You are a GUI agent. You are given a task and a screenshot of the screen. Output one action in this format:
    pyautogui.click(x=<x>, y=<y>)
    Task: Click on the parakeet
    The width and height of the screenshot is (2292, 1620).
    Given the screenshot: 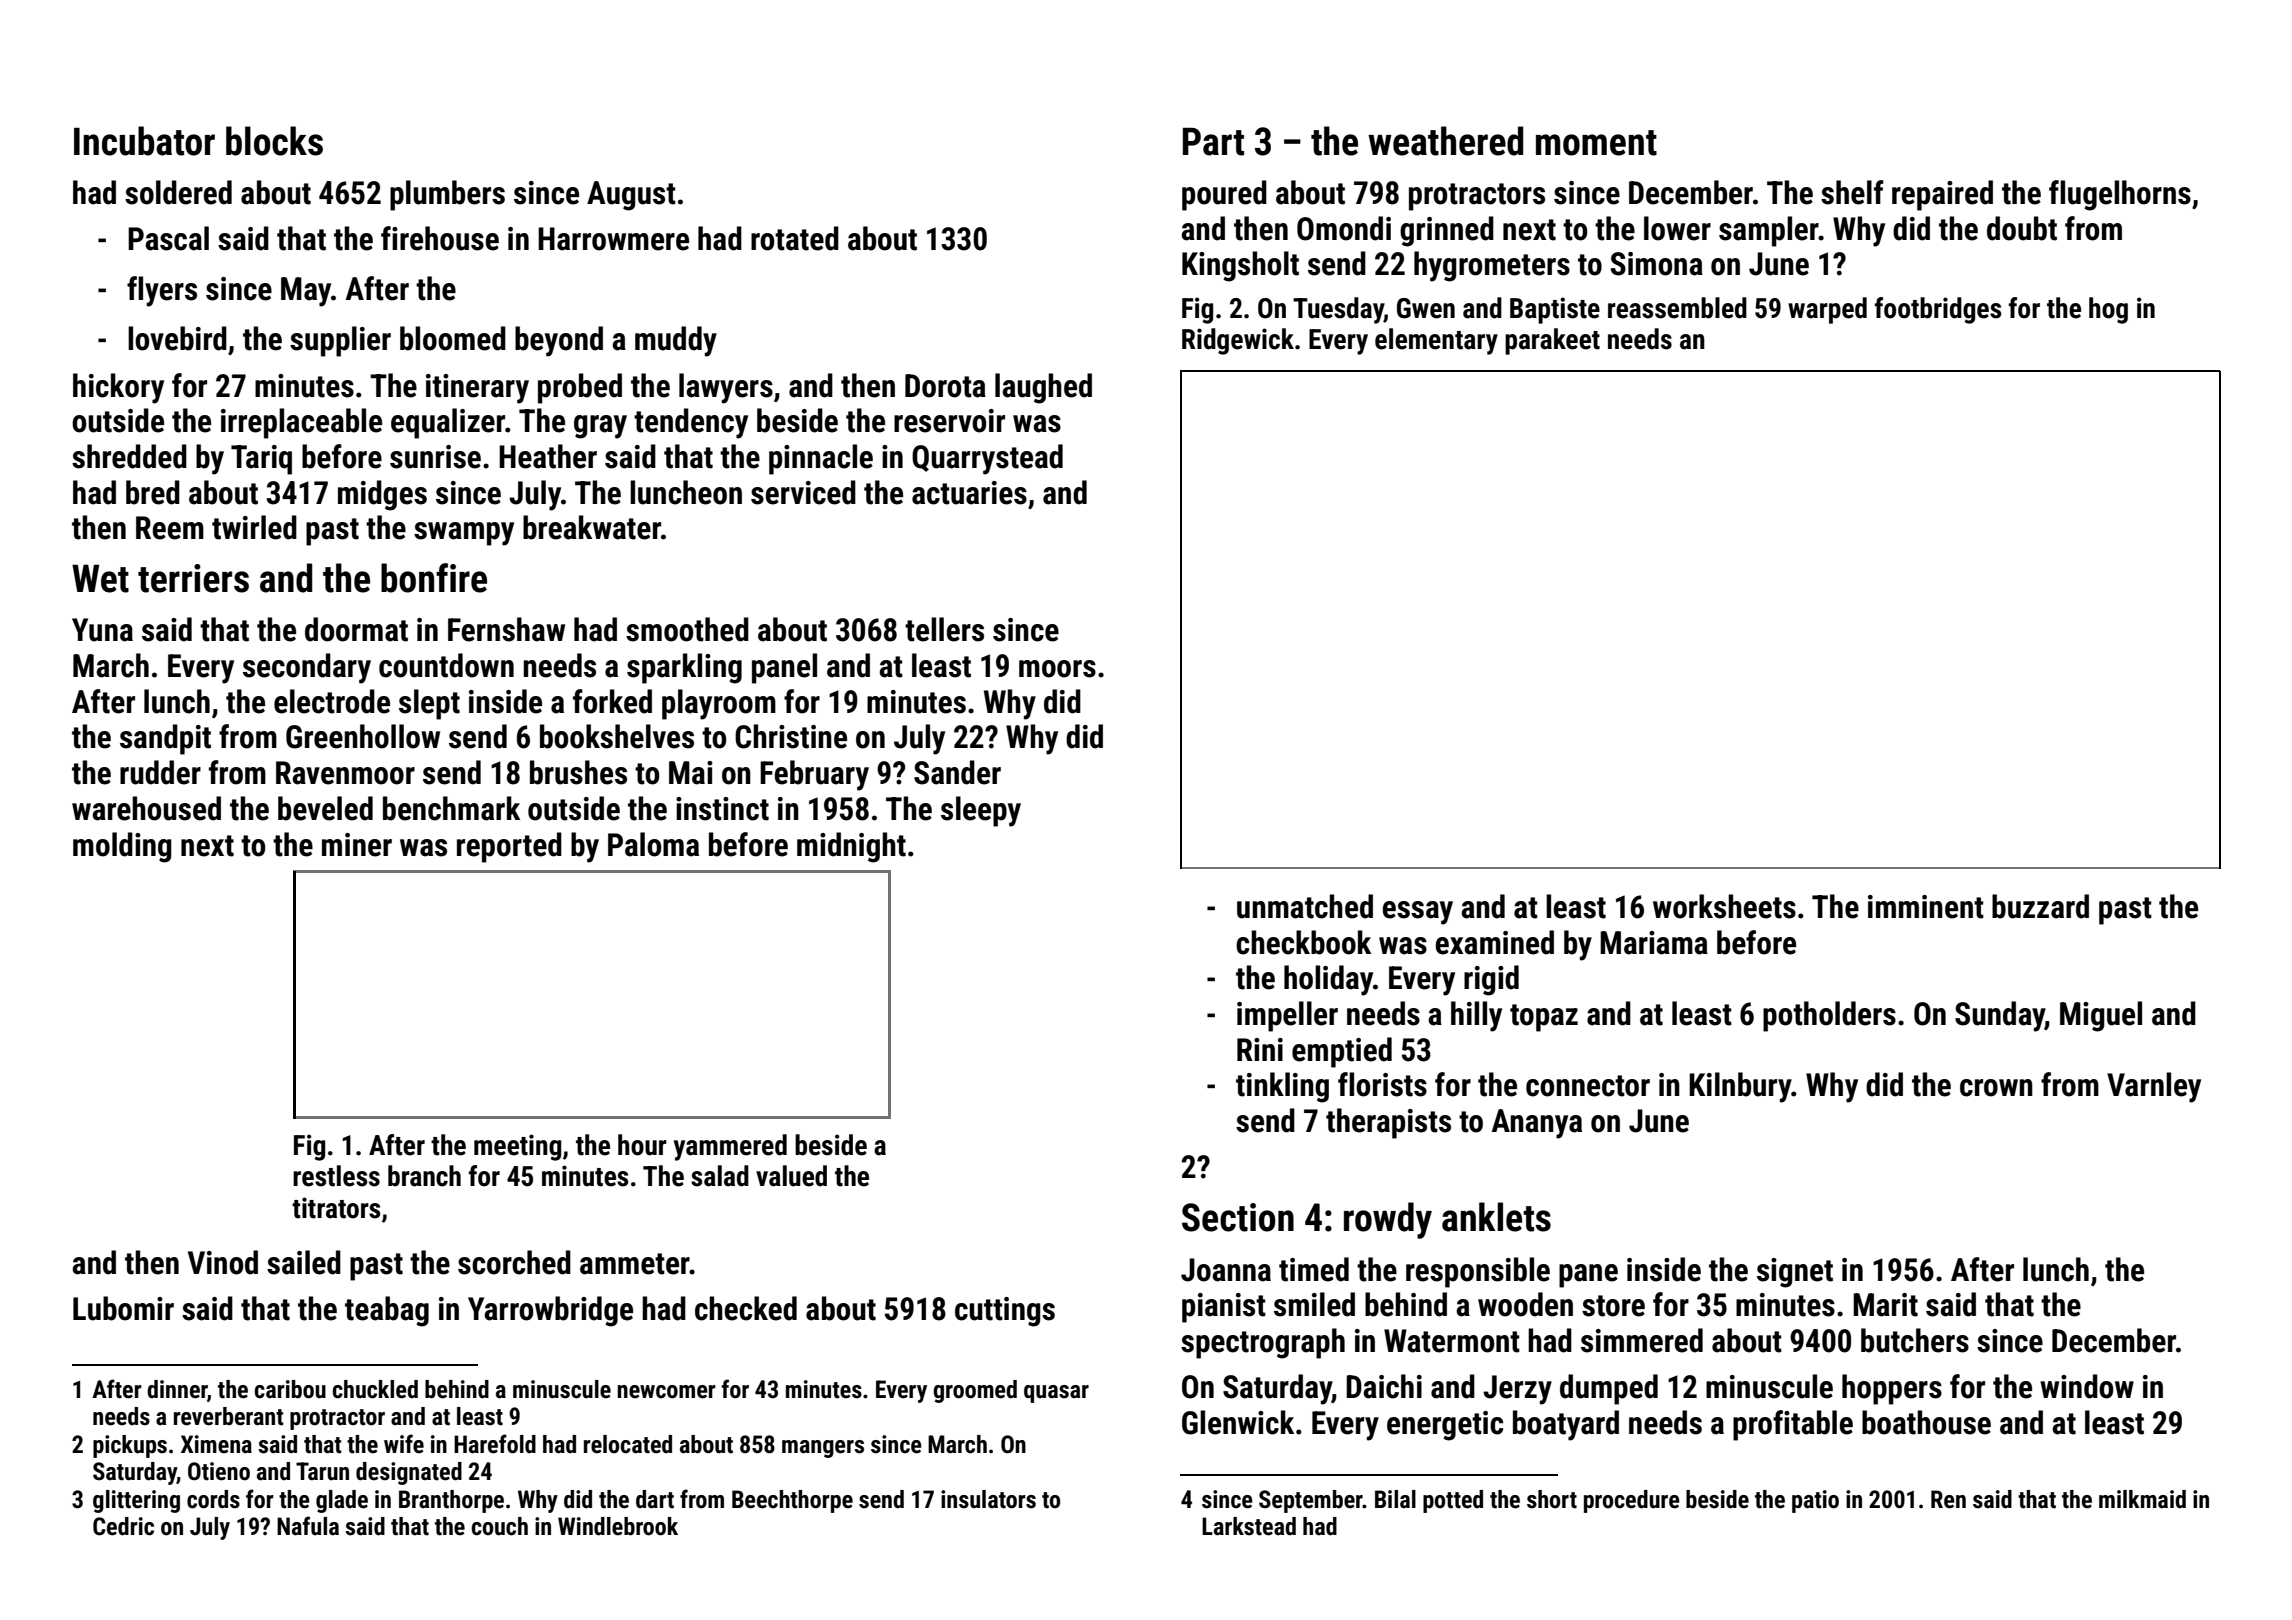 What is the action you would take?
    pyautogui.click(x=1552, y=341)
